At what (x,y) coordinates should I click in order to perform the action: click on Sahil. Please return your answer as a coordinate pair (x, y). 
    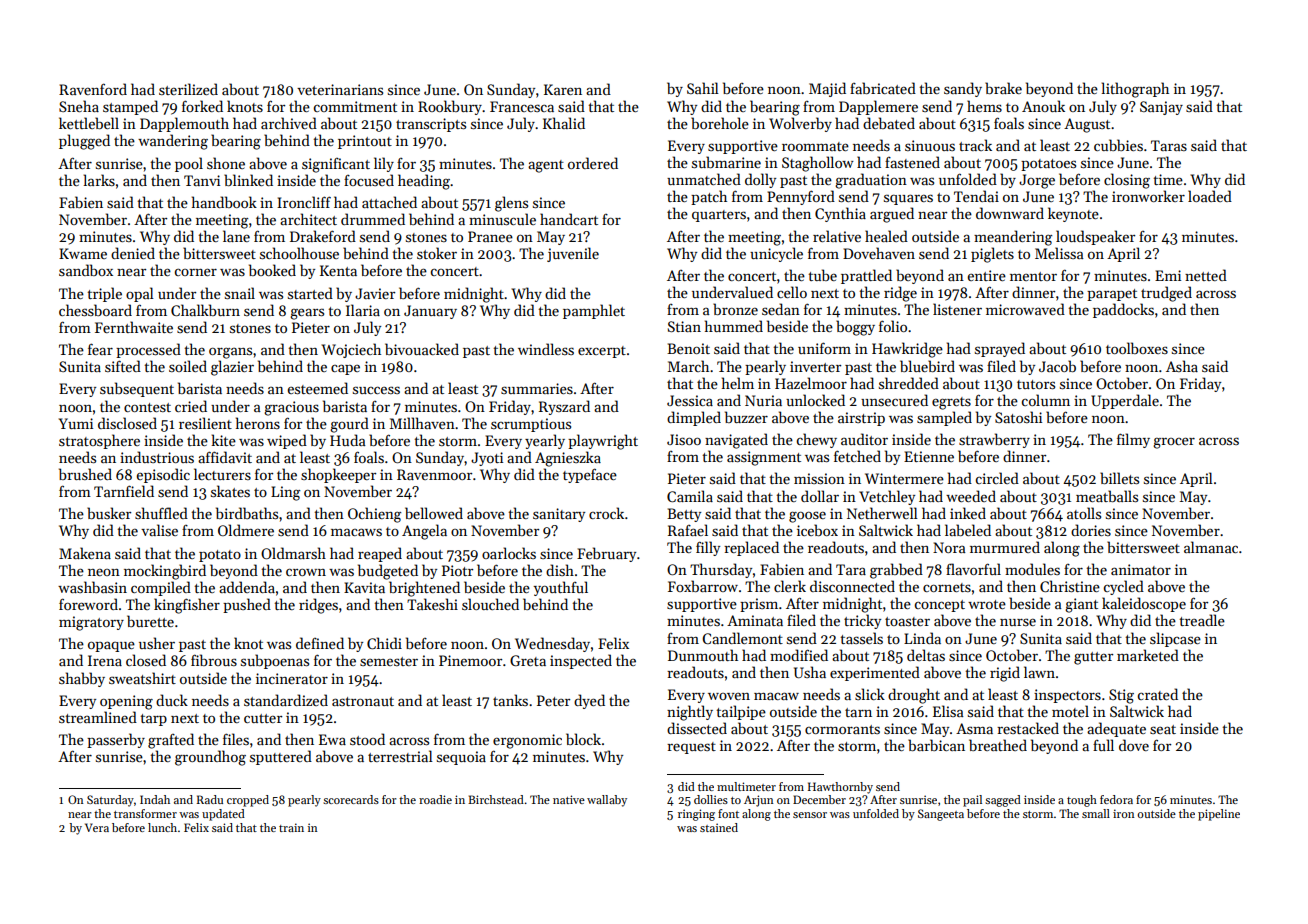
    Looking at the image, I should click on (703, 88).
